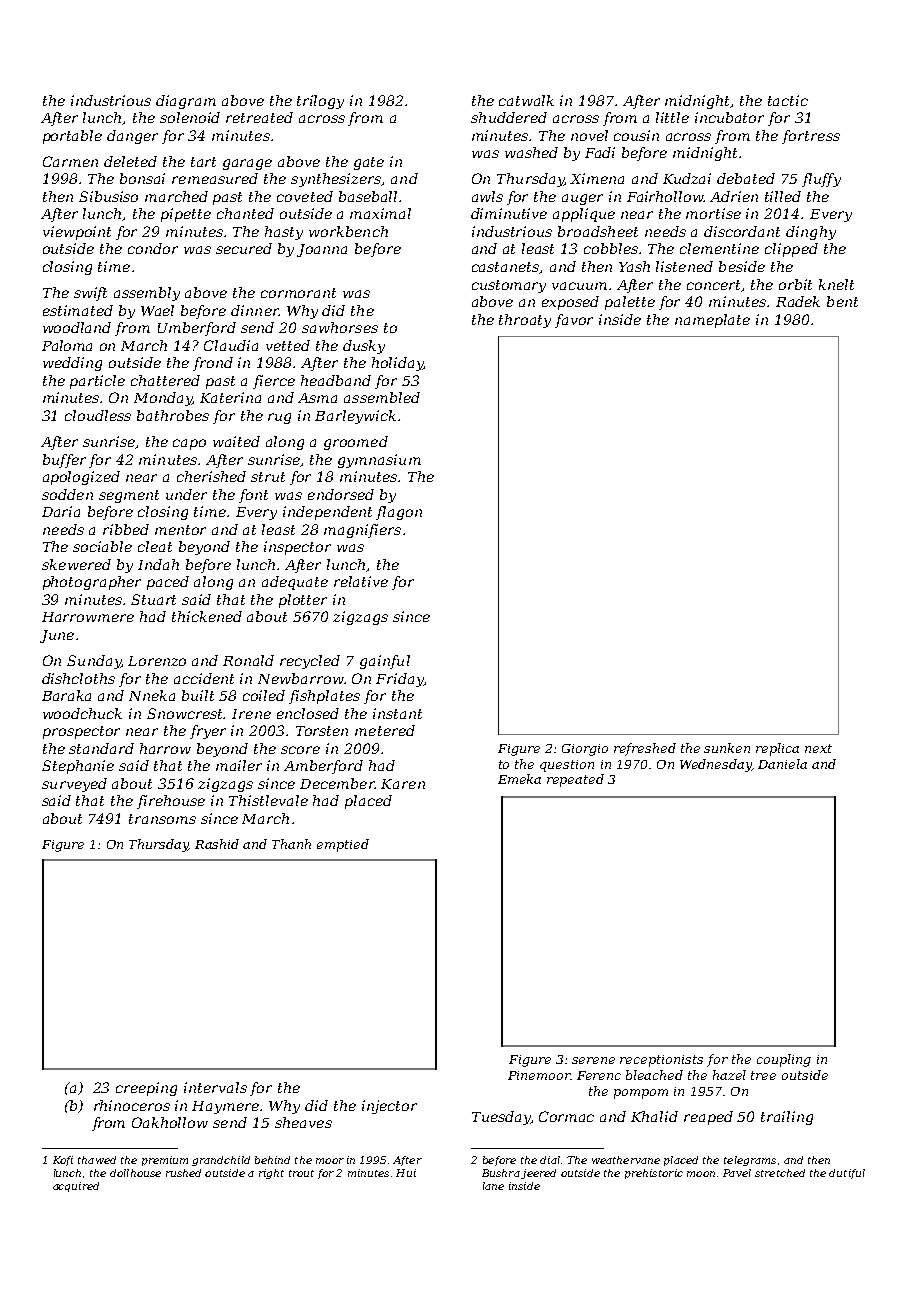 The image size is (908, 1316). I want to click on bent, so click(842, 301).
